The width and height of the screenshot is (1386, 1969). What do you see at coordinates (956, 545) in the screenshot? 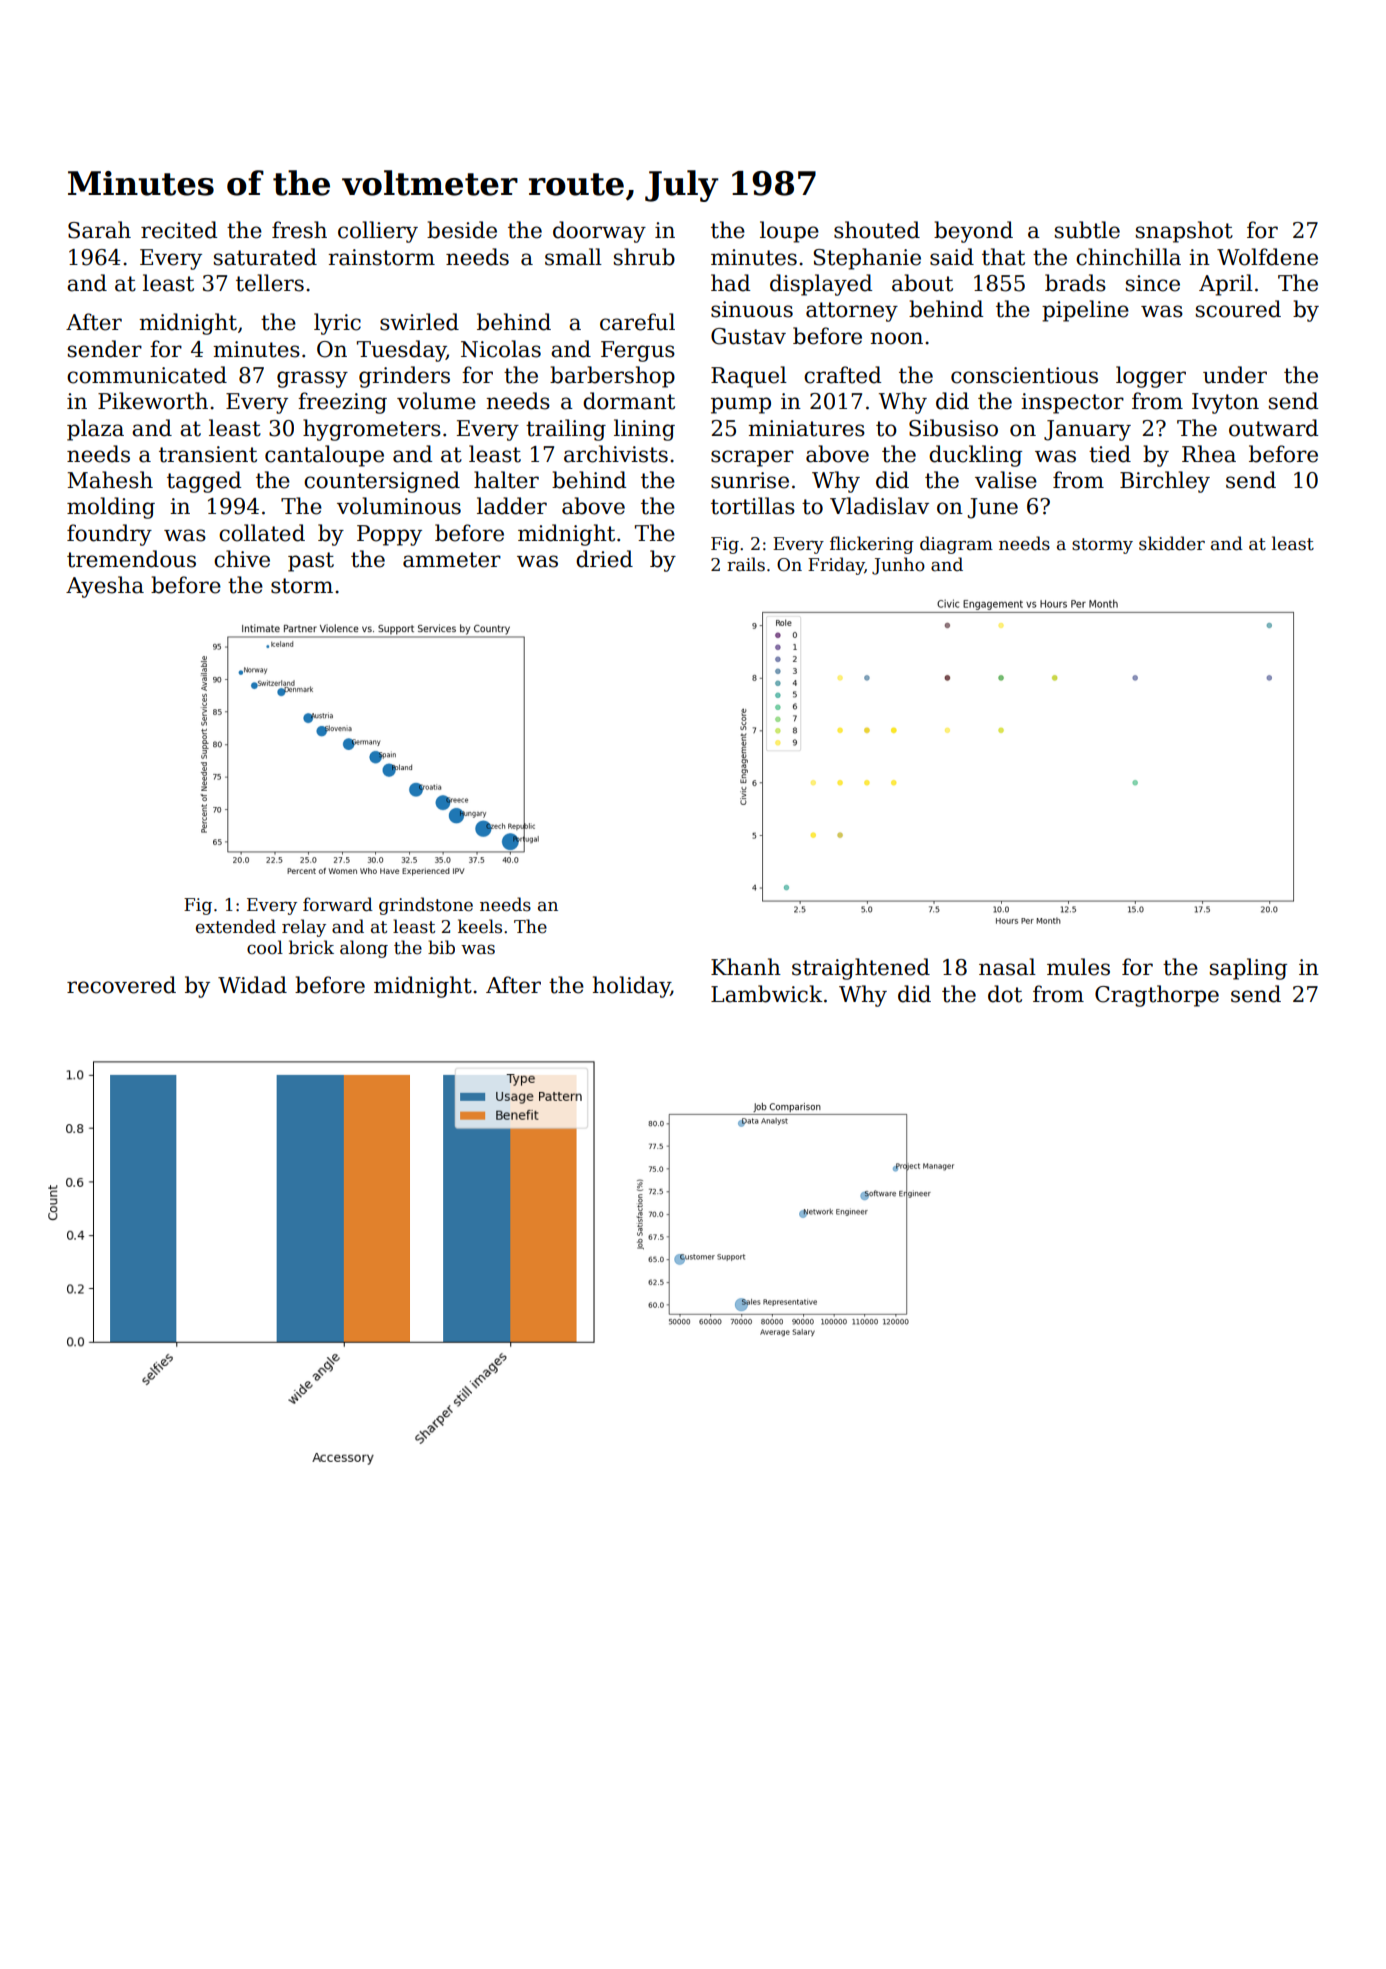
I see `diagram` at bounding box center [956, 545].
